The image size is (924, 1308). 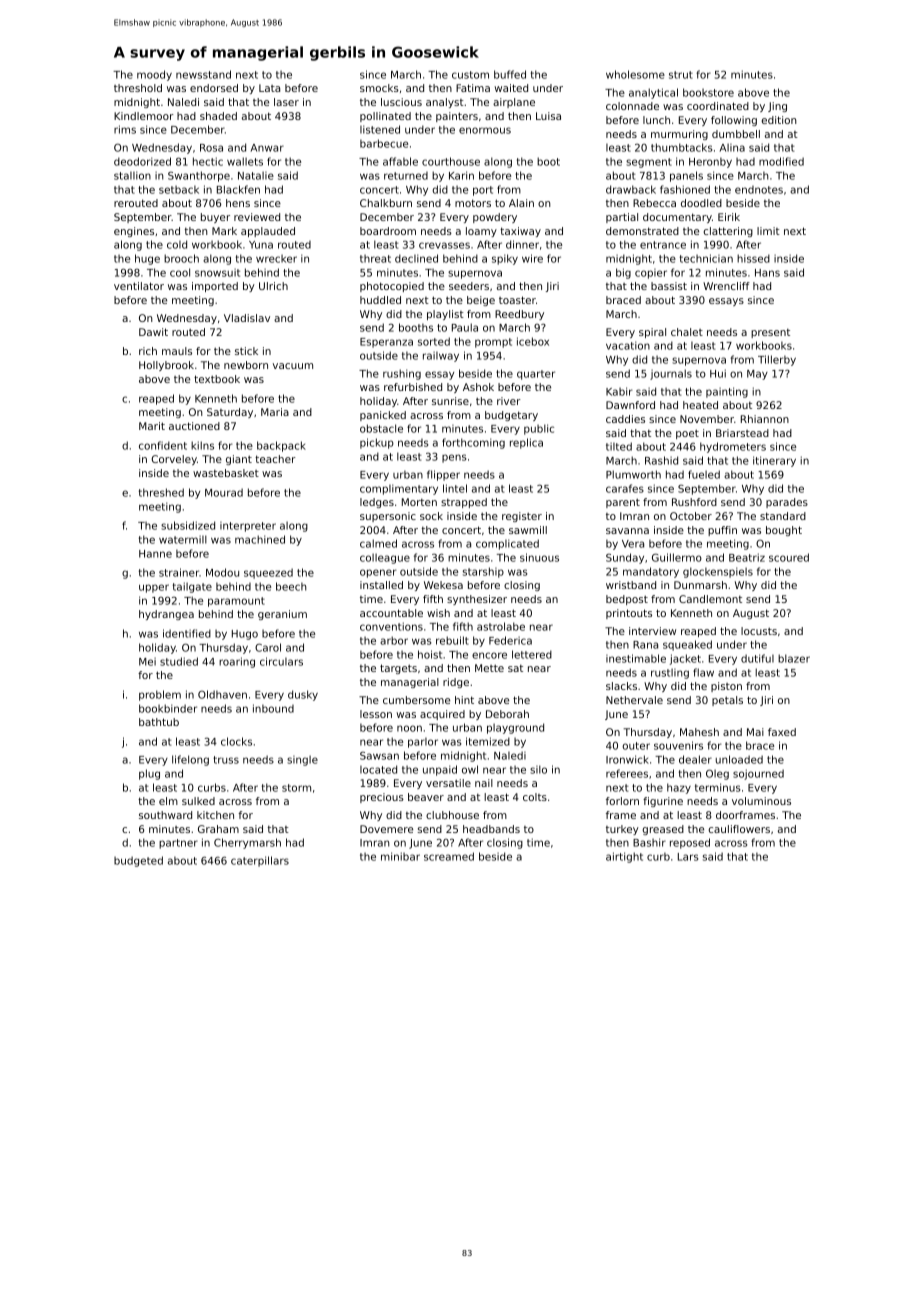 What do you see at coordinates (478, 387) in the document?
I see `Ashok` at bounding box center [478, 387].
